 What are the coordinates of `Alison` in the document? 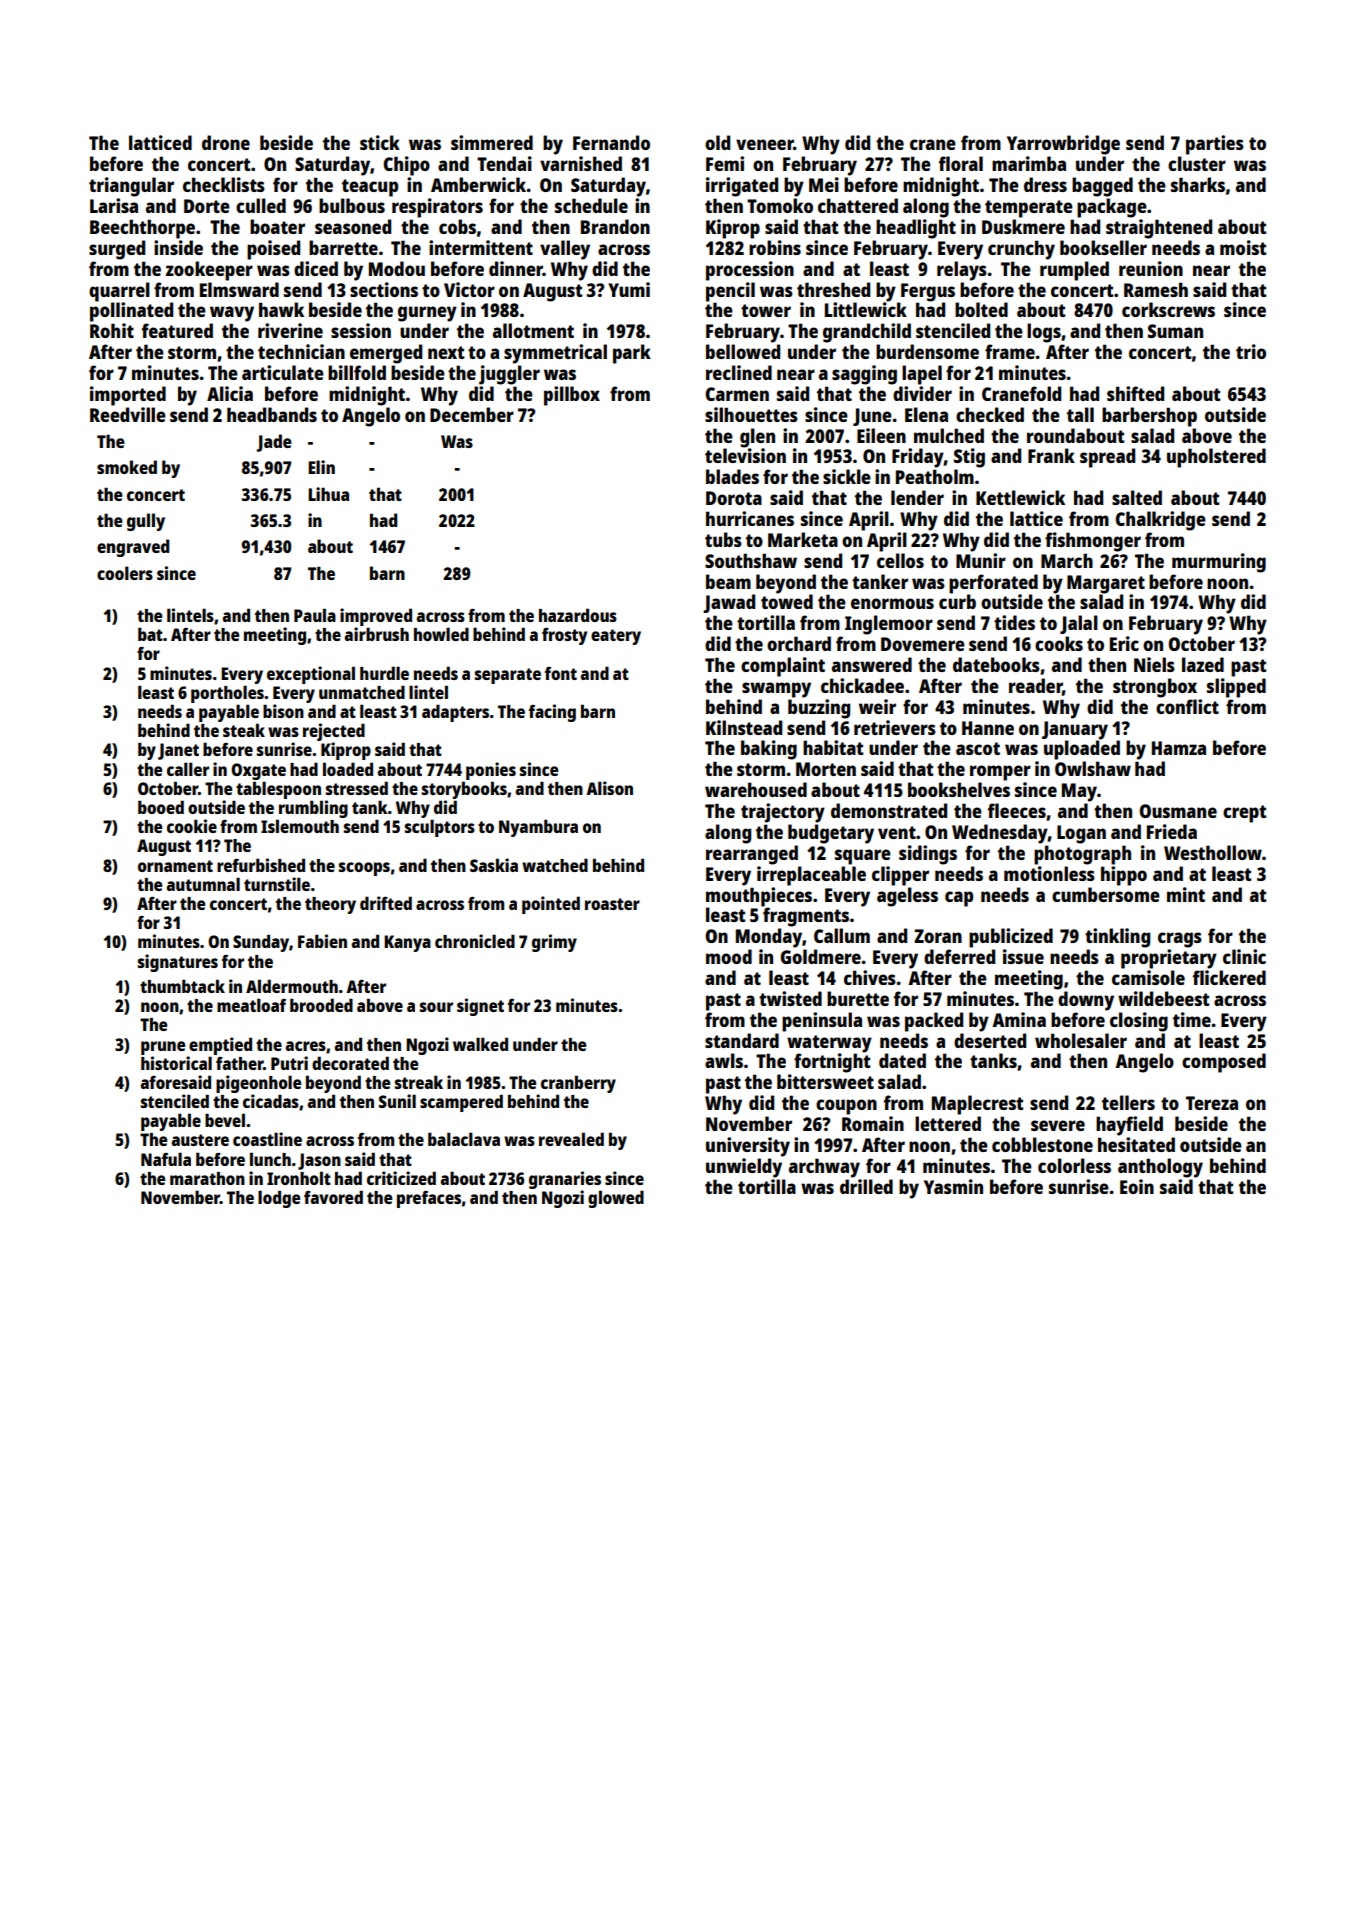 It's located at (609, 788).
